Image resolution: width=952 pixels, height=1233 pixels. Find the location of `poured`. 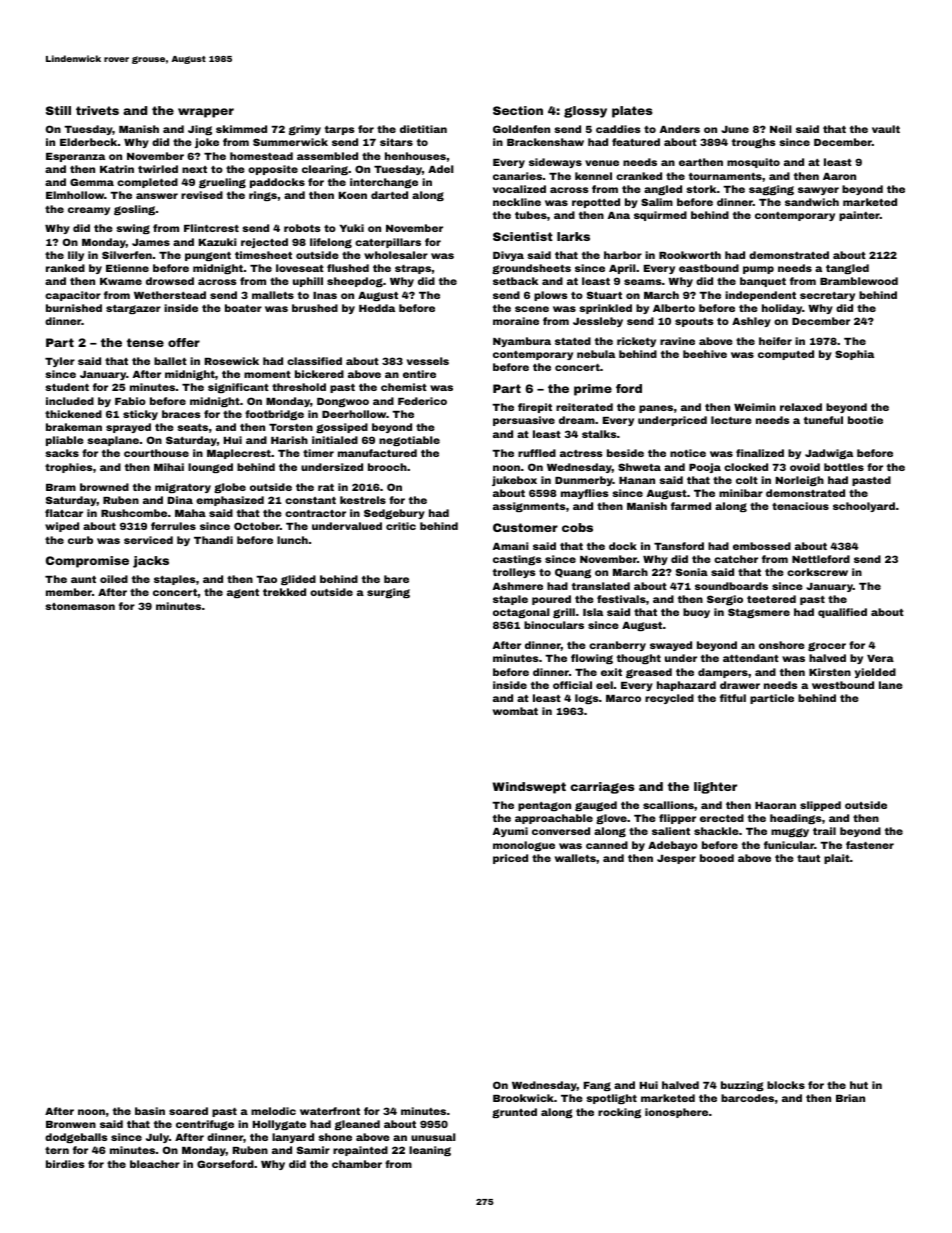

poured is located at coordinates (551, 600).
